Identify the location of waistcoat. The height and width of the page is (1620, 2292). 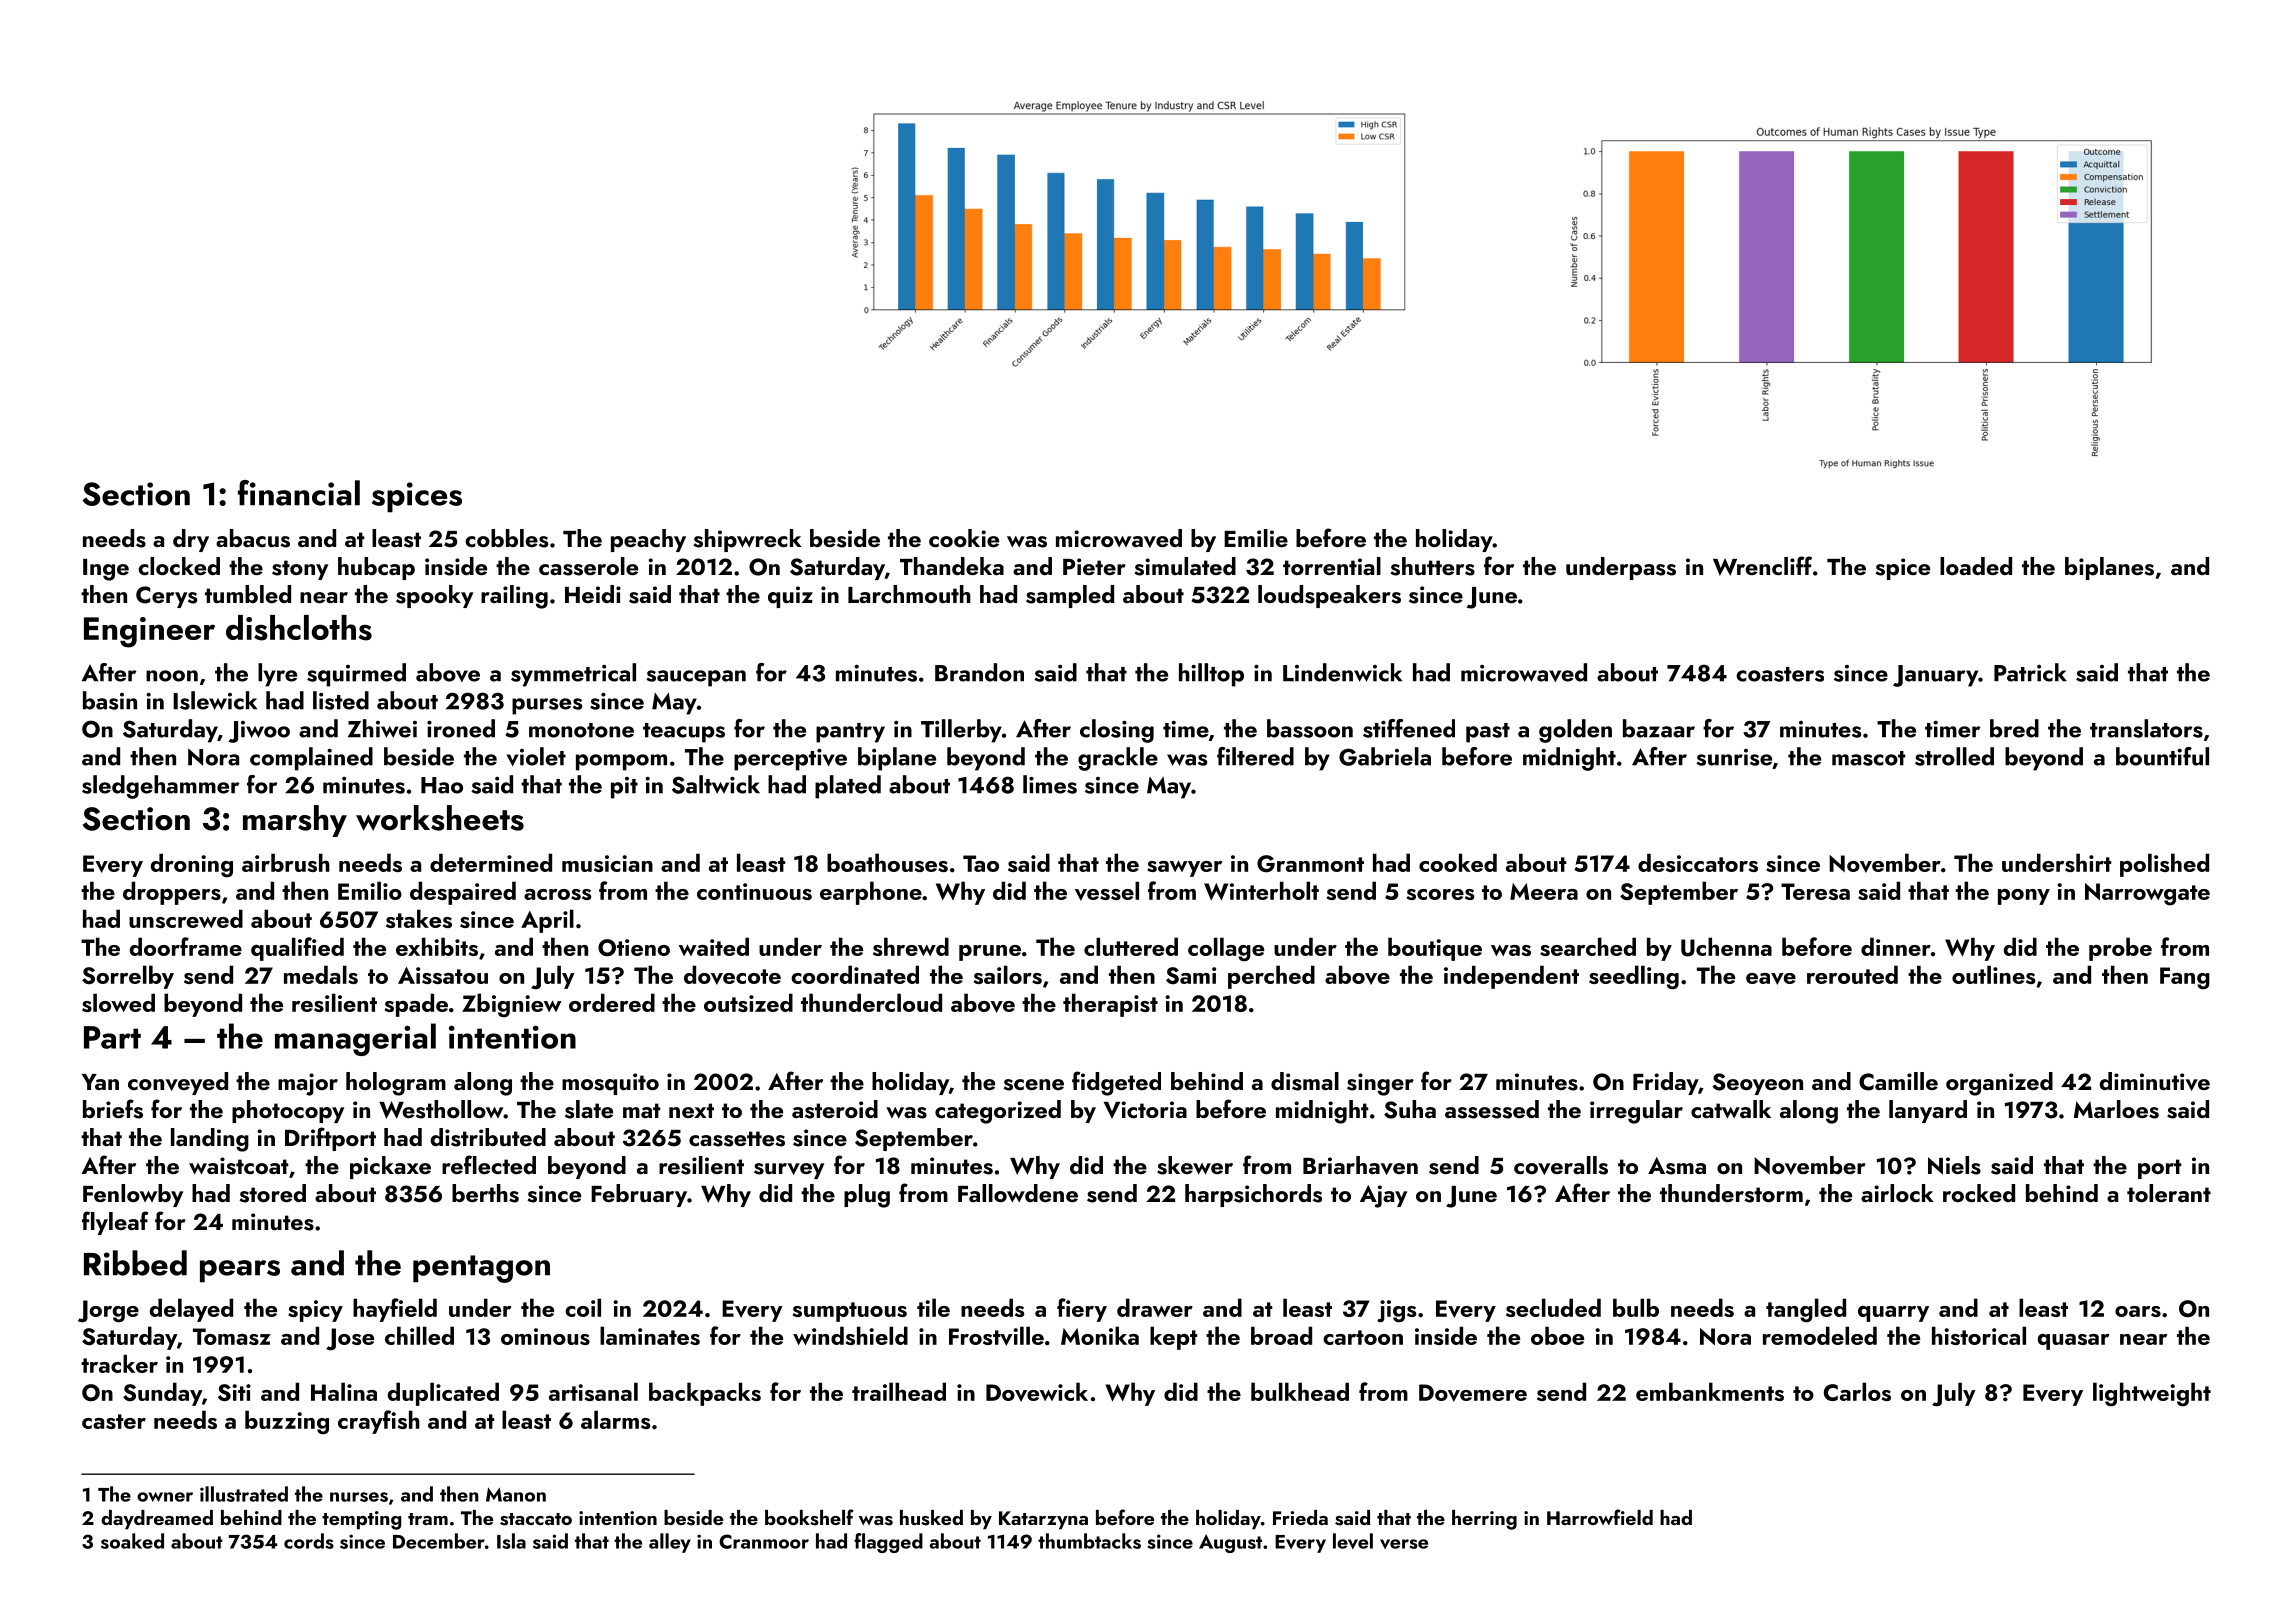
(239, 1166).
